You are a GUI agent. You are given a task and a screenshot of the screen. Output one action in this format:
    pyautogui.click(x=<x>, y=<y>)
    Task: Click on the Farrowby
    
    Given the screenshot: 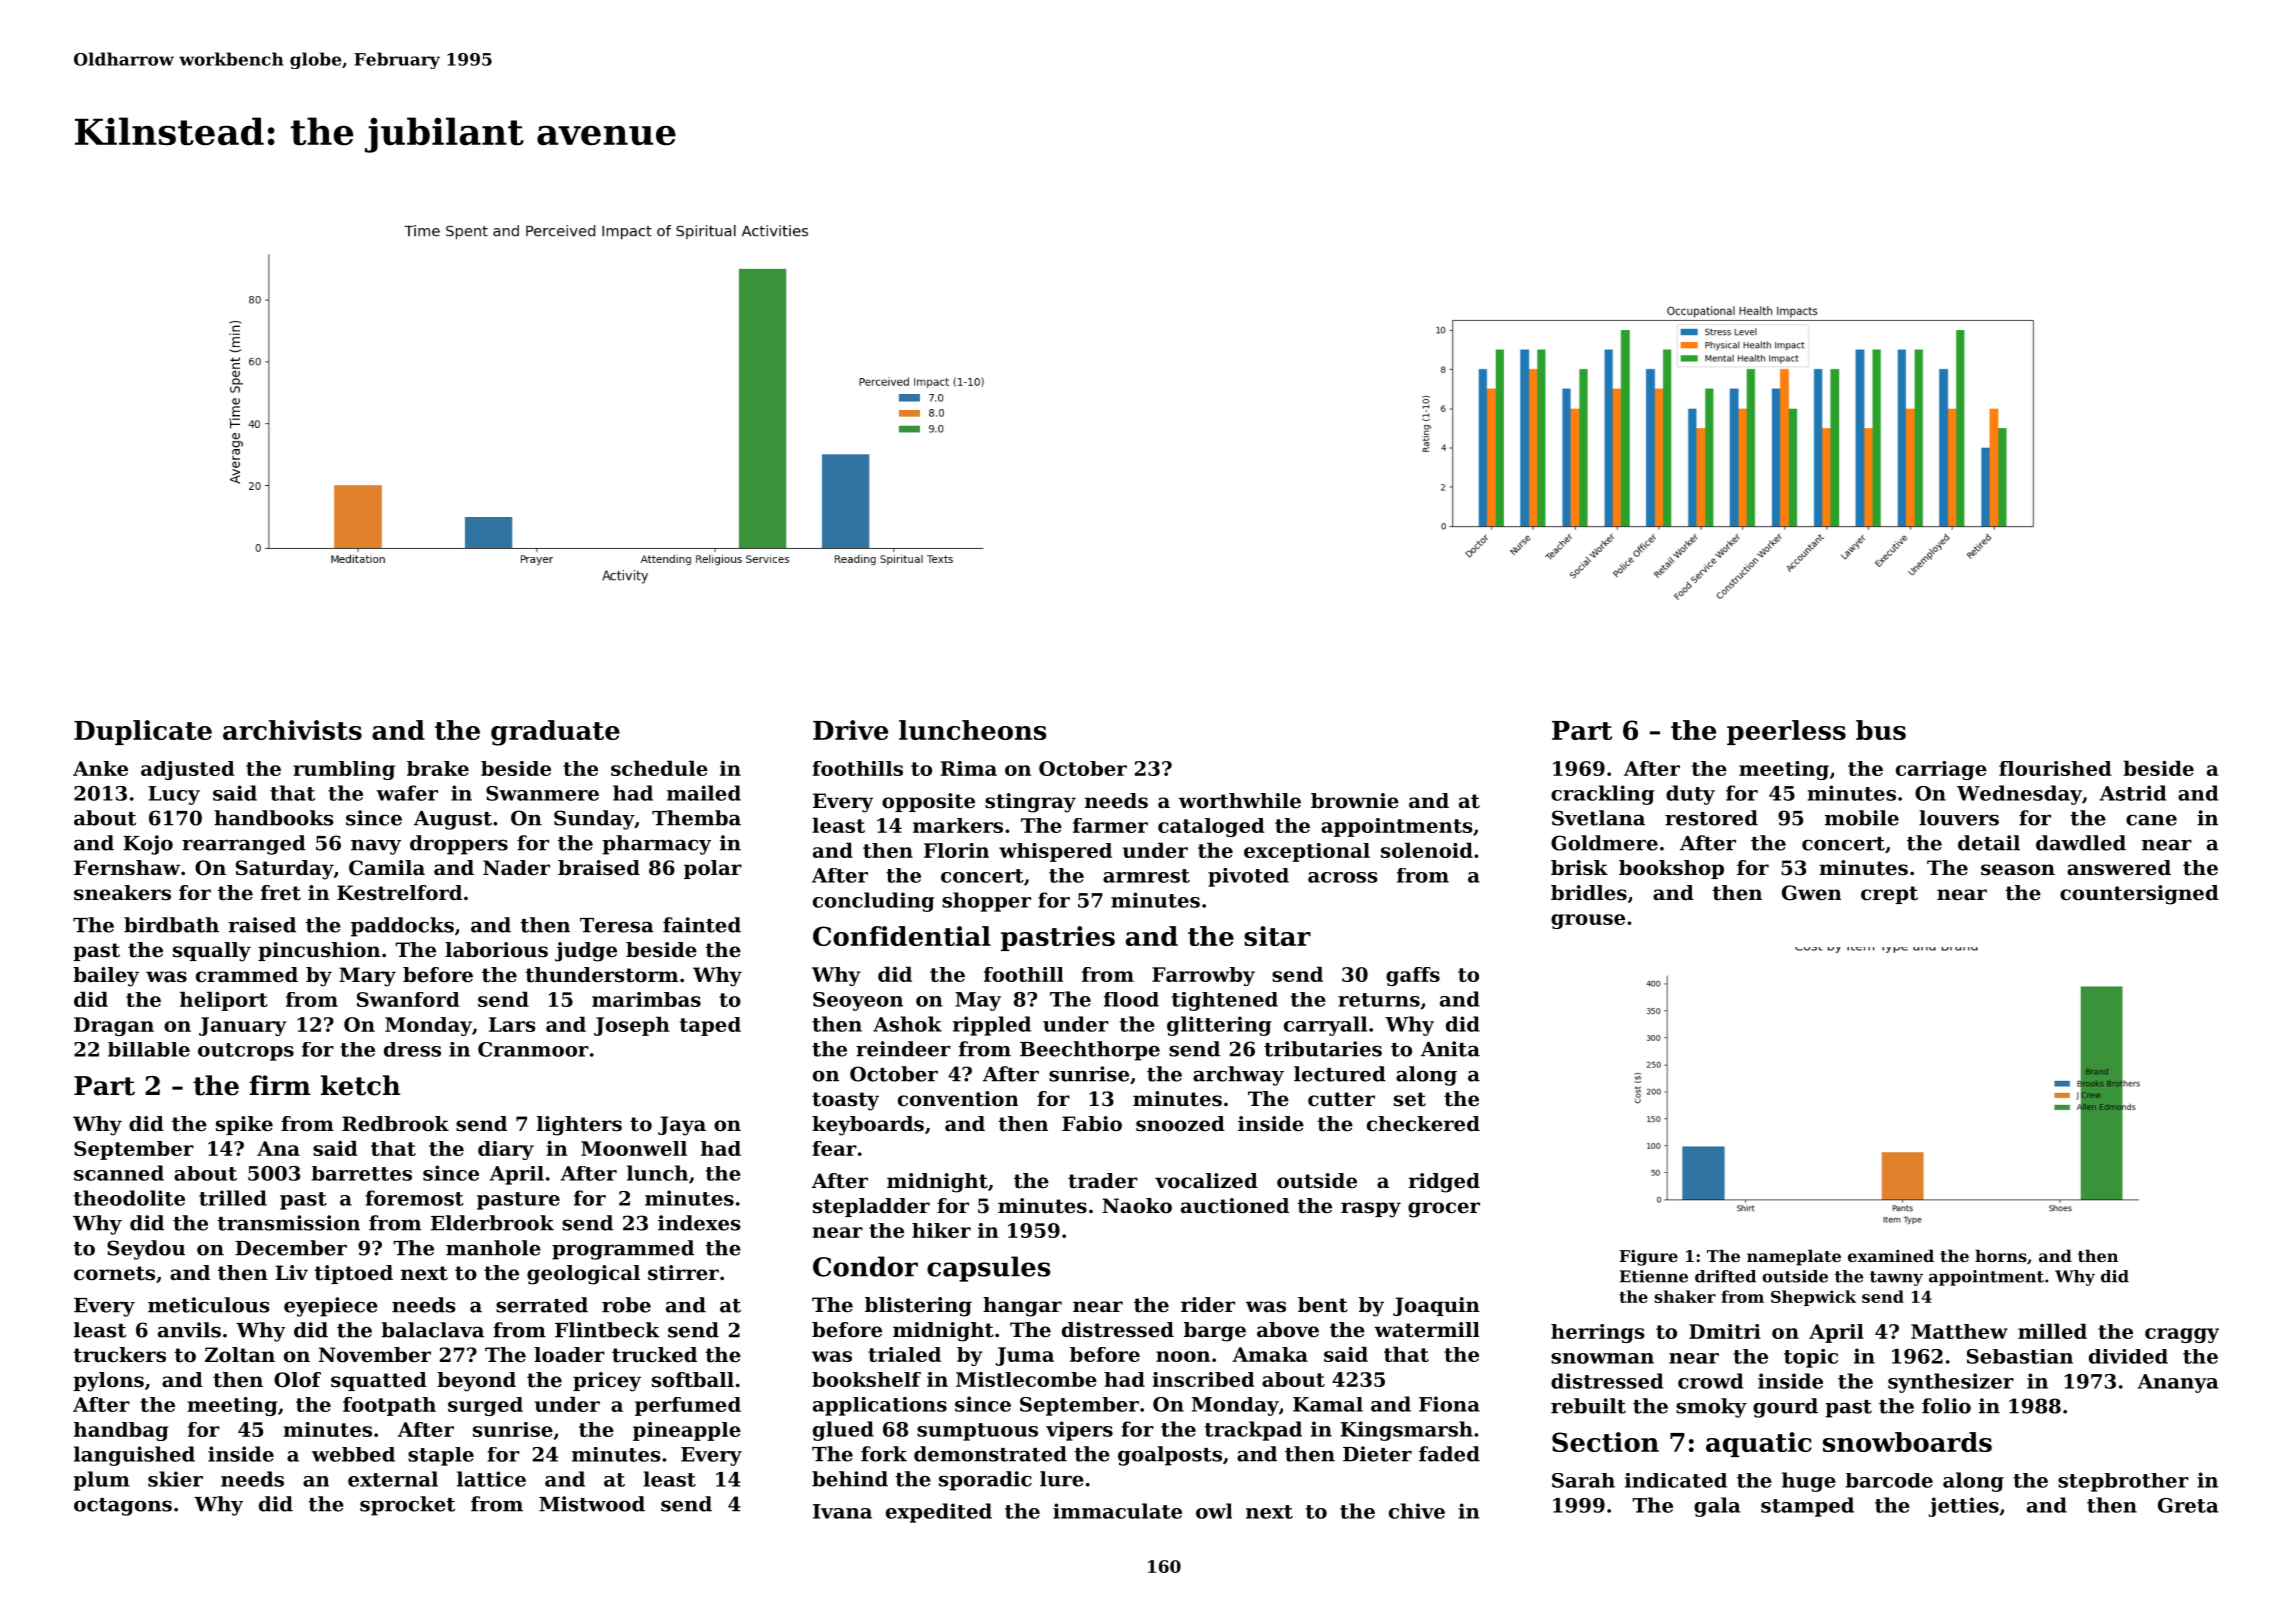 What is the action you would take?
    pyautogui.click(x=1203, y=976)
